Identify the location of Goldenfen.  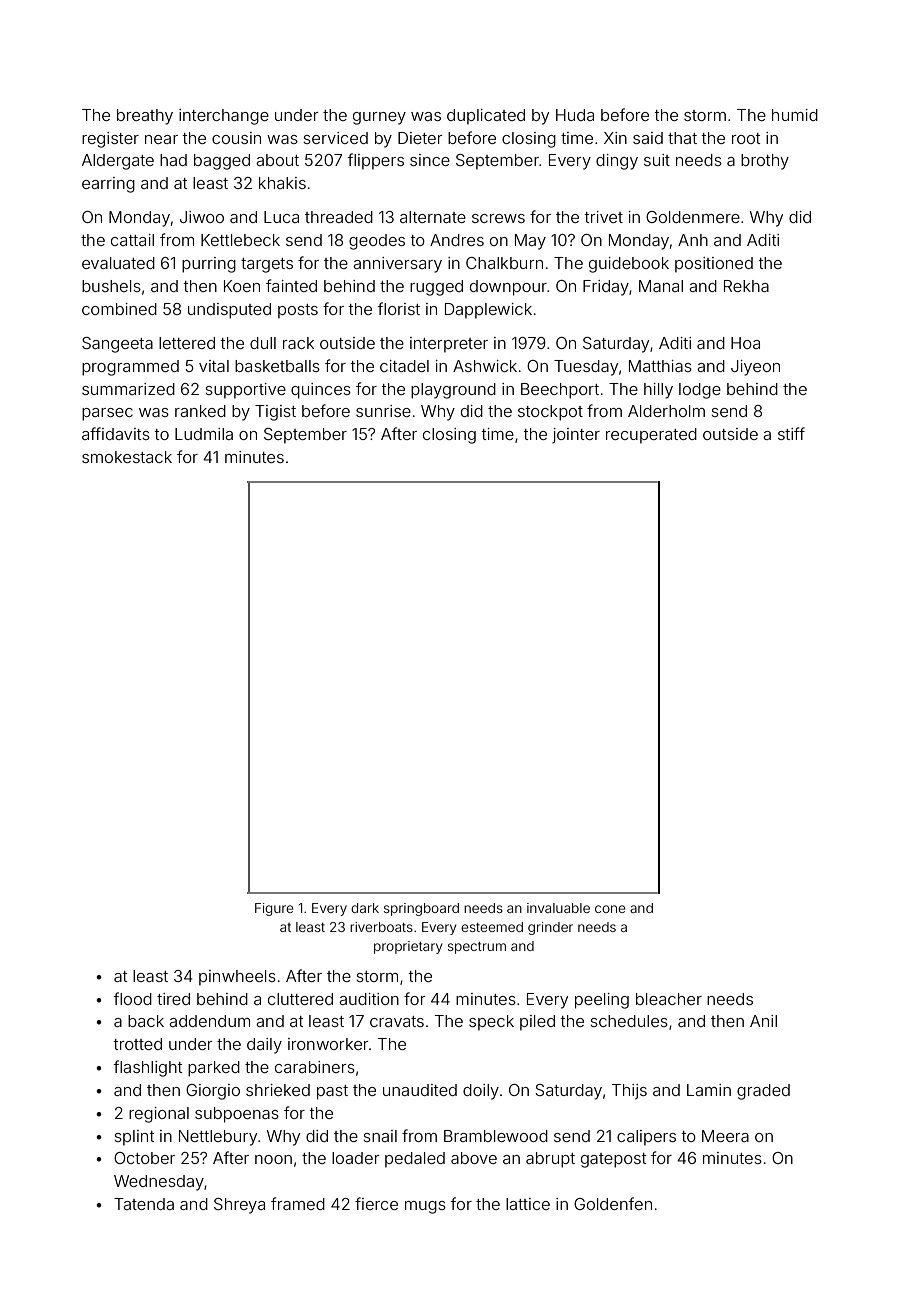
(613, 1203).
